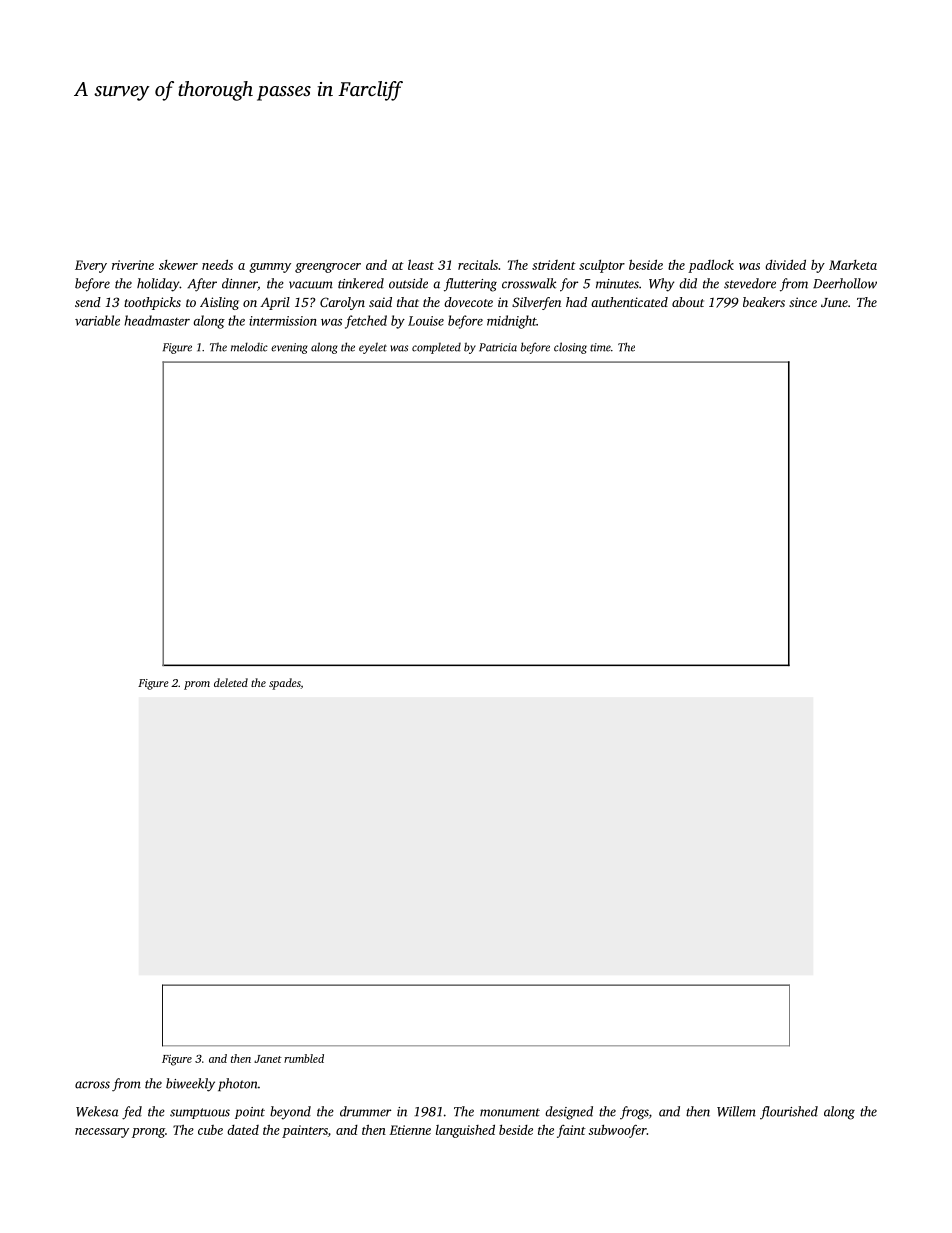  What do you see at coordinates (600, 347) in the page?
I see `time` at bounding box center [600, 347].
